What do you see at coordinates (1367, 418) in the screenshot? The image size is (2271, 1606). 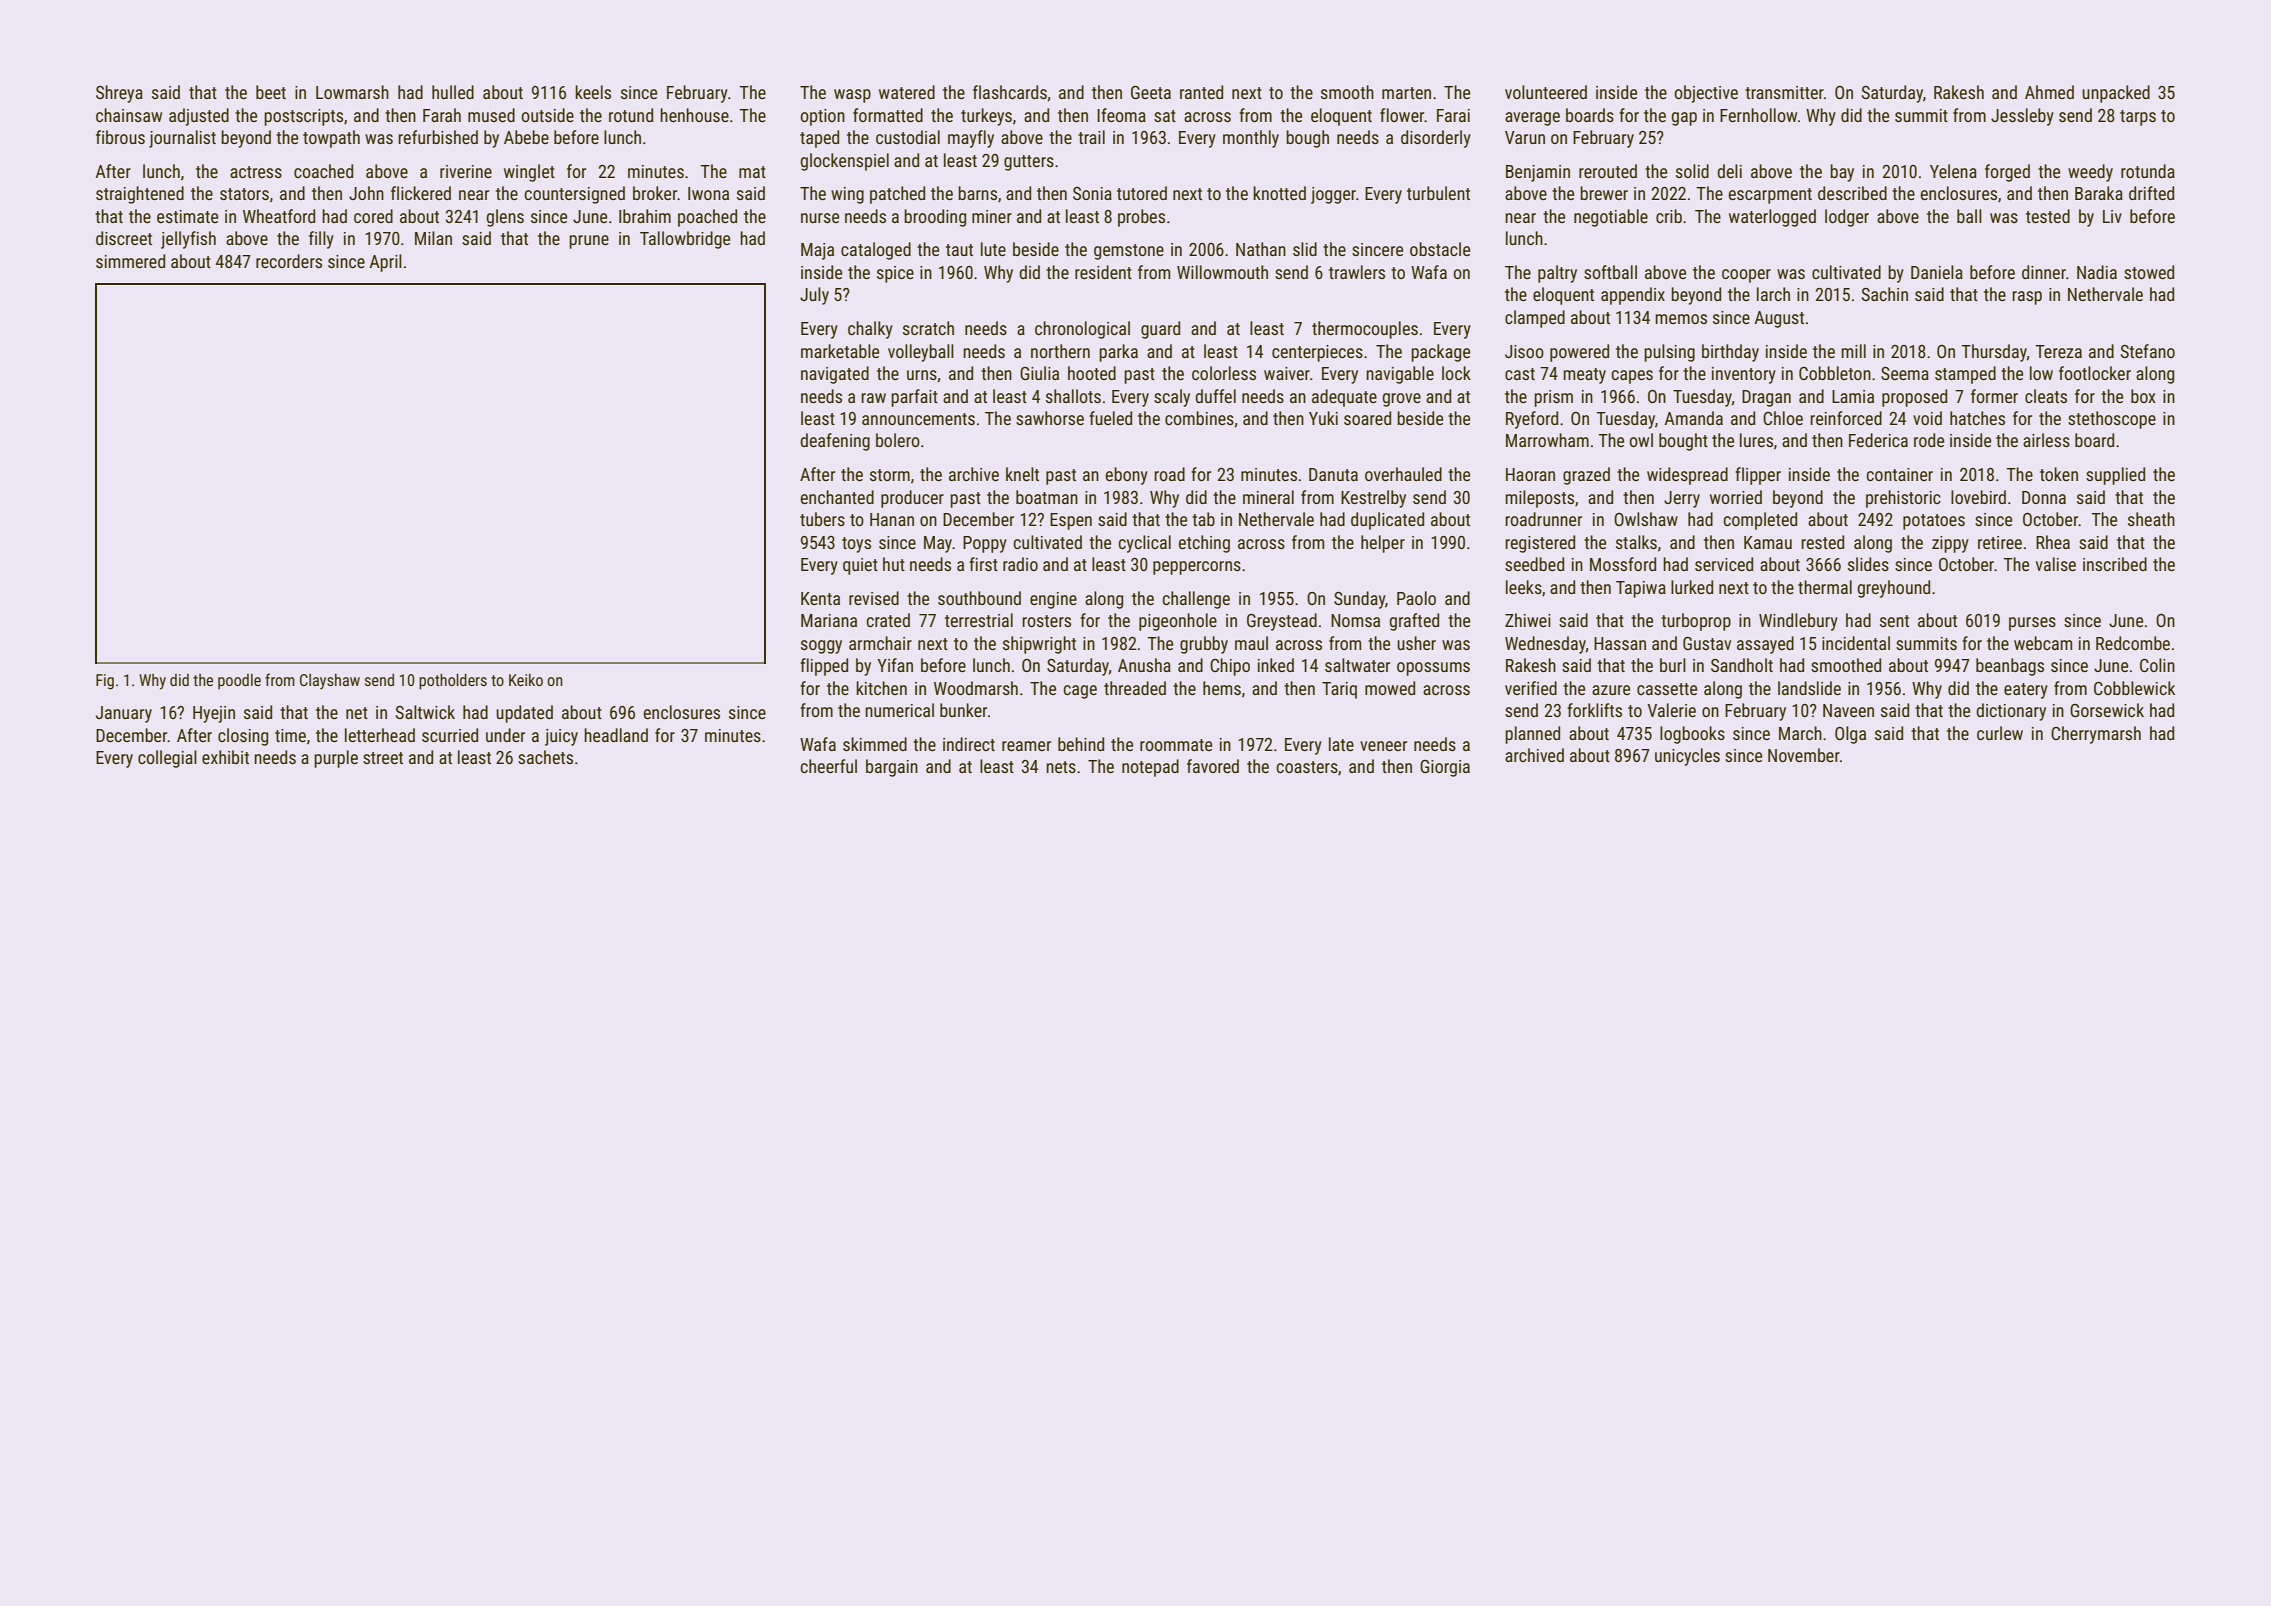 I see `soared` at bounding box center [1367, 418].
